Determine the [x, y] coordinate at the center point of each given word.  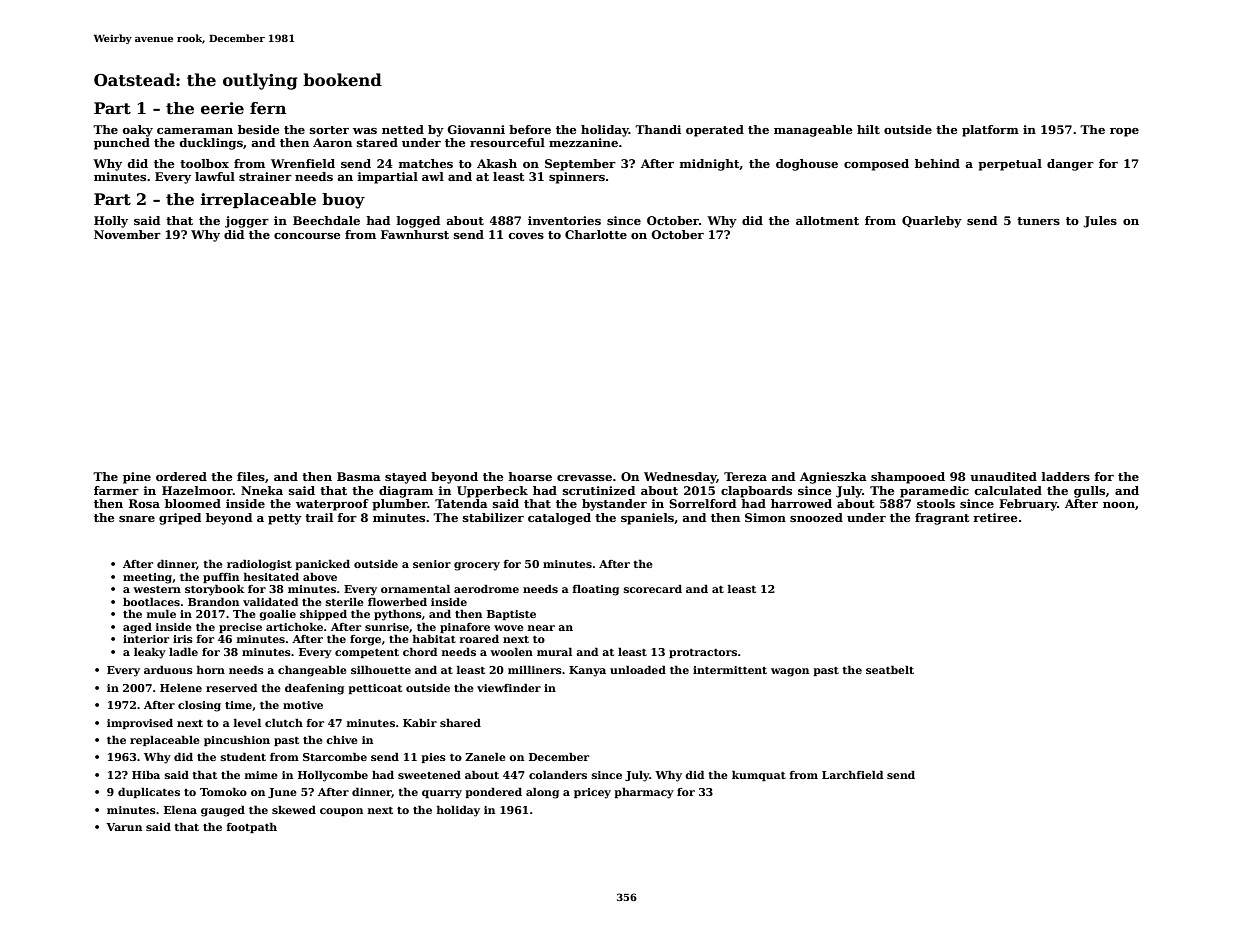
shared [460, 722]
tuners [1038, 221]
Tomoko [223, 792]
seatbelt [890, 670]
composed [876, 165]
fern [268, 108]
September [580, 165]
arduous [168, 669]
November [127, 234]
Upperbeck [492, 492]
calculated [1008, 490]
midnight [710, 165]
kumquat [759, 775]
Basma [359, 476]
